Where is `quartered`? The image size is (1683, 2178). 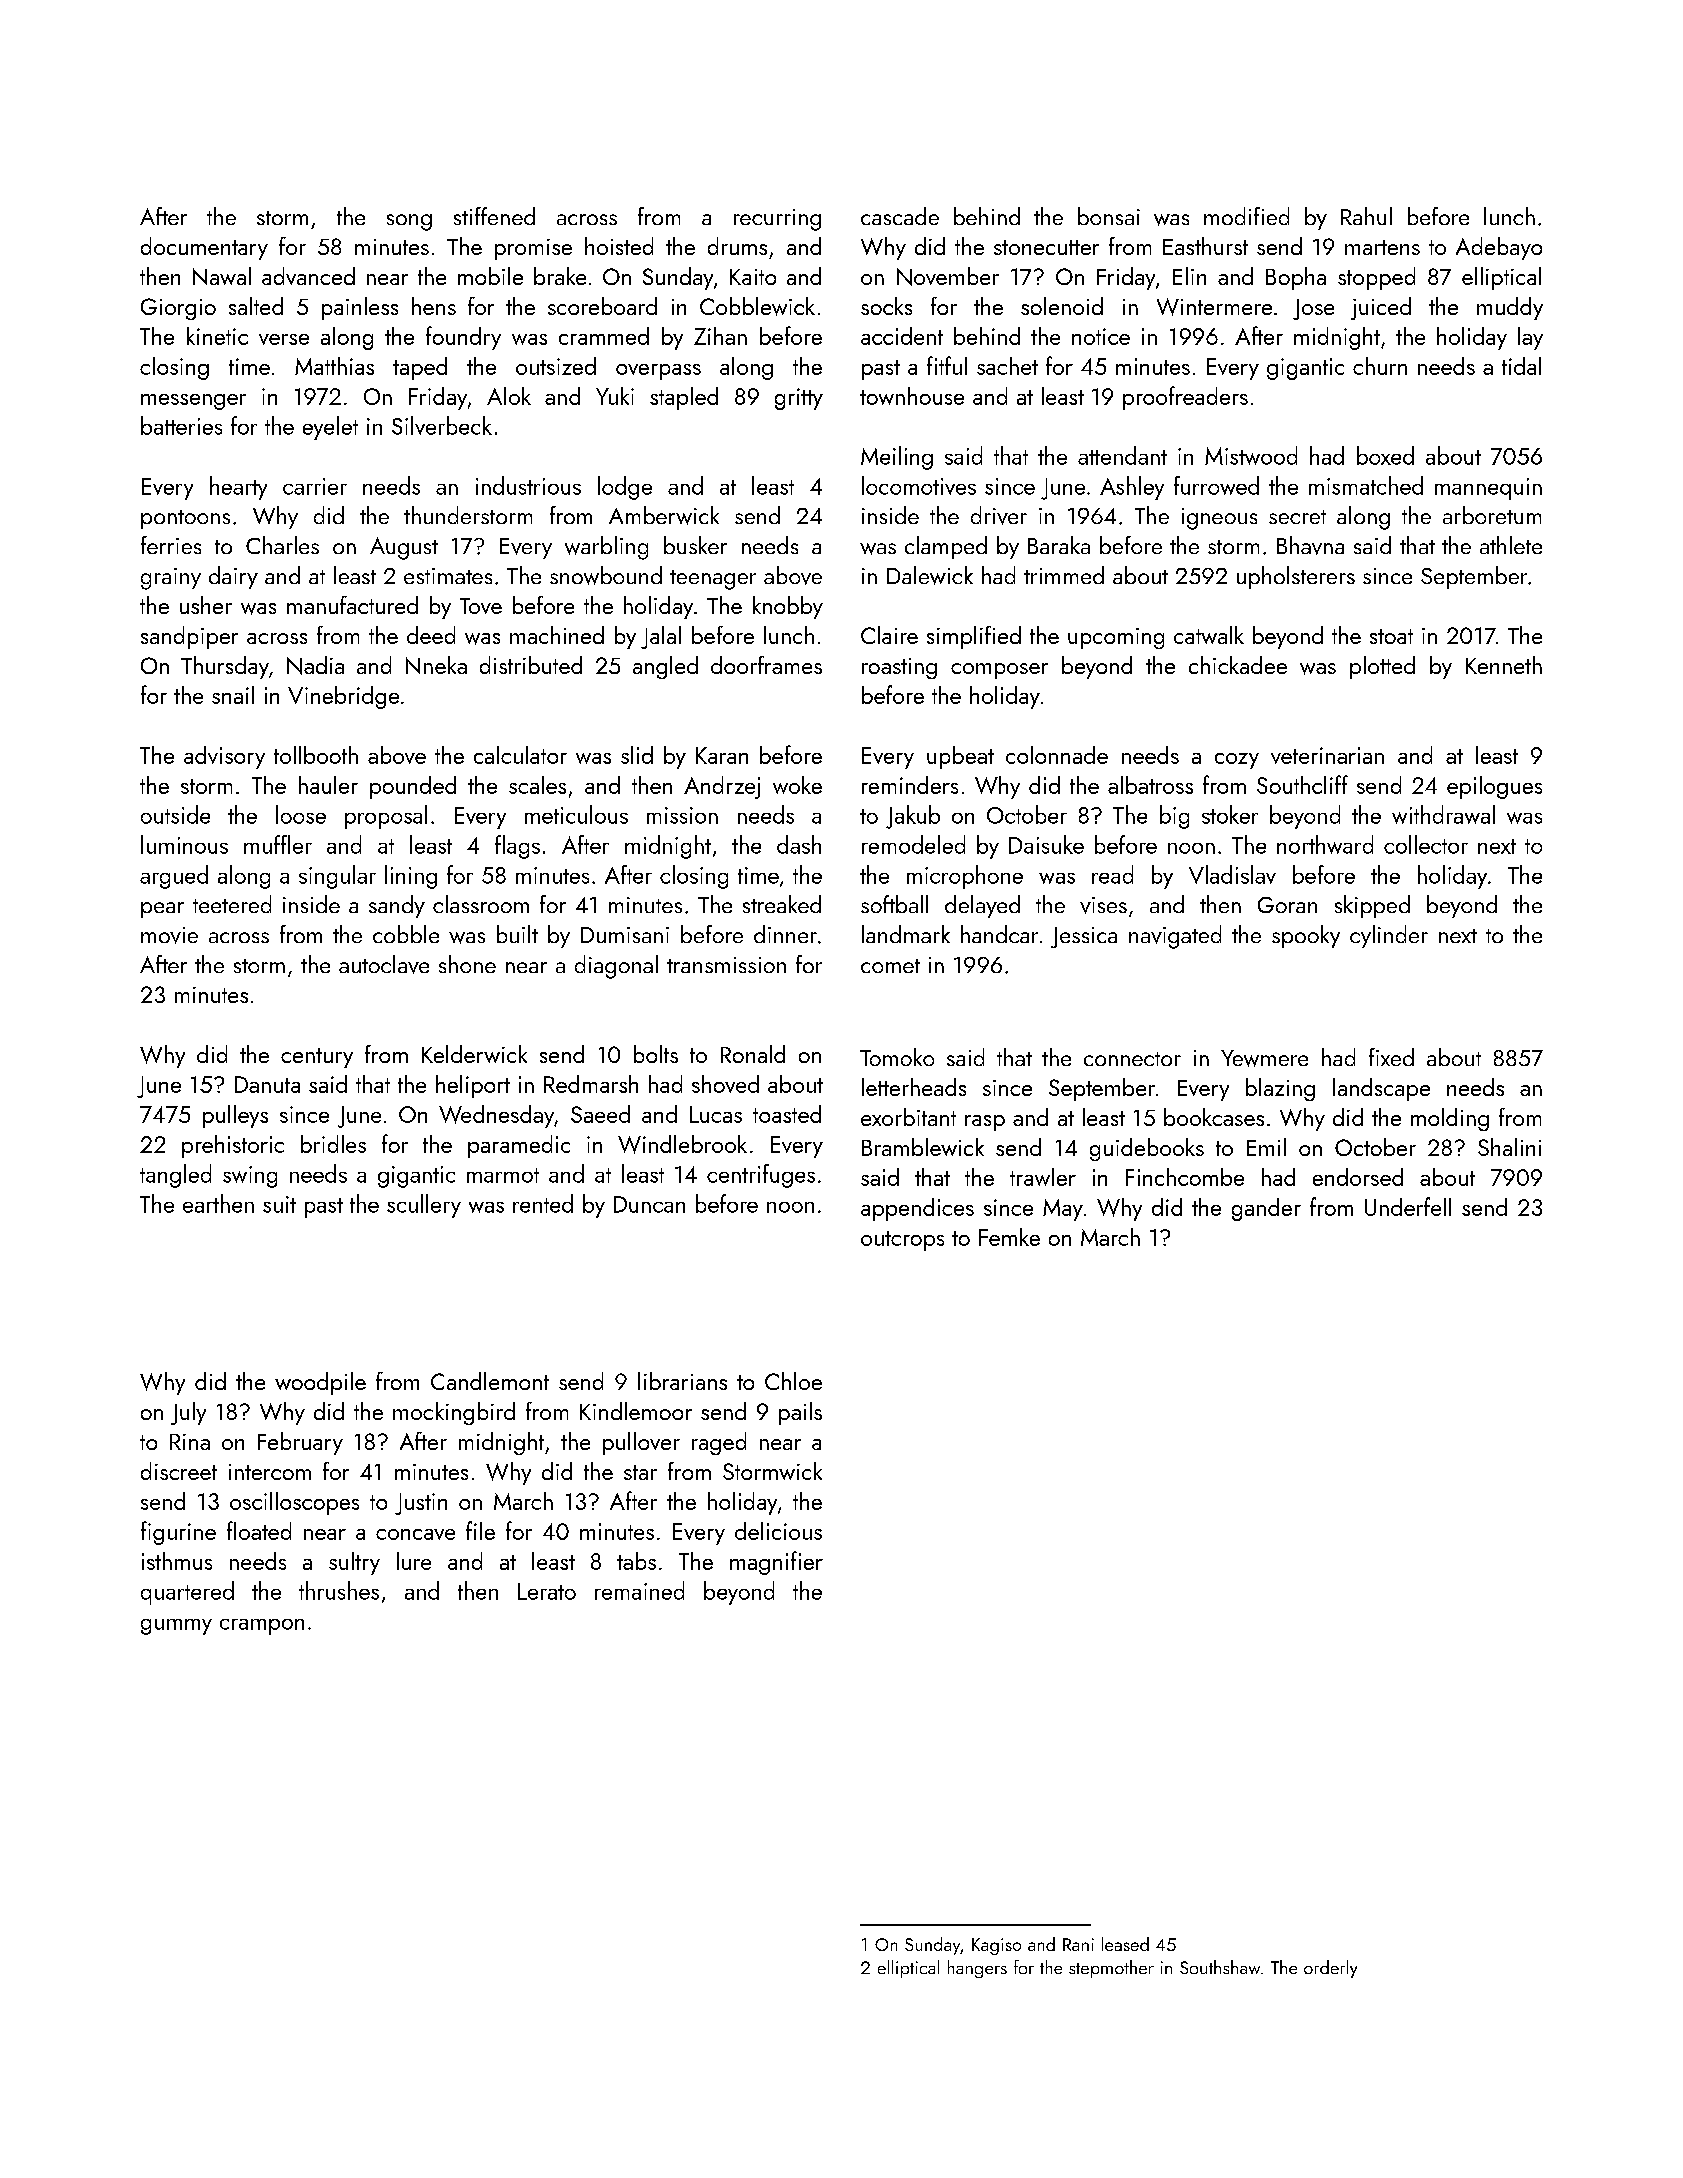 quartered is located at coordinates (187, 1593).
